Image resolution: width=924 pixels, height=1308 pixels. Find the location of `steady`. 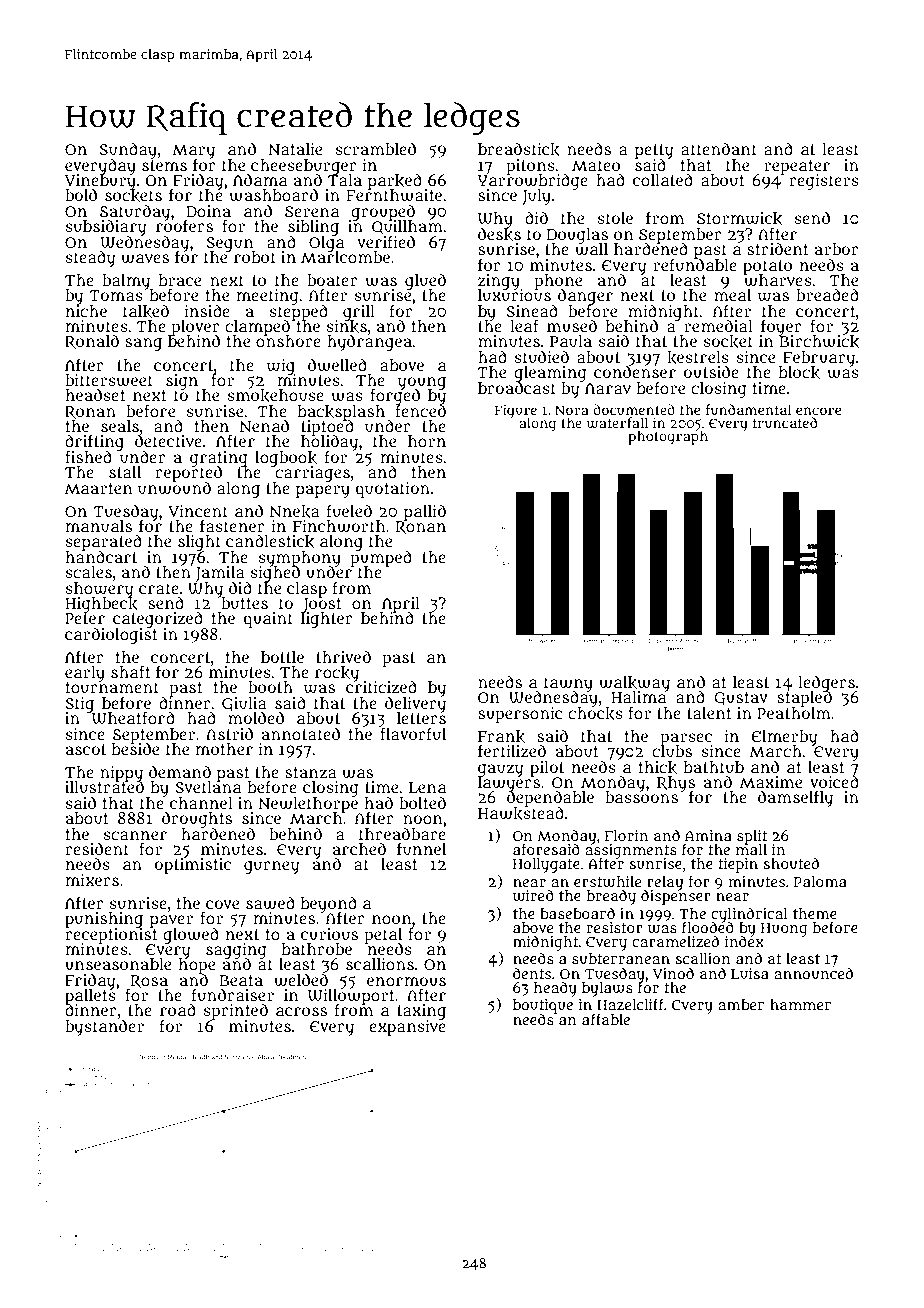

steady is located at coordinates (90, 258).
